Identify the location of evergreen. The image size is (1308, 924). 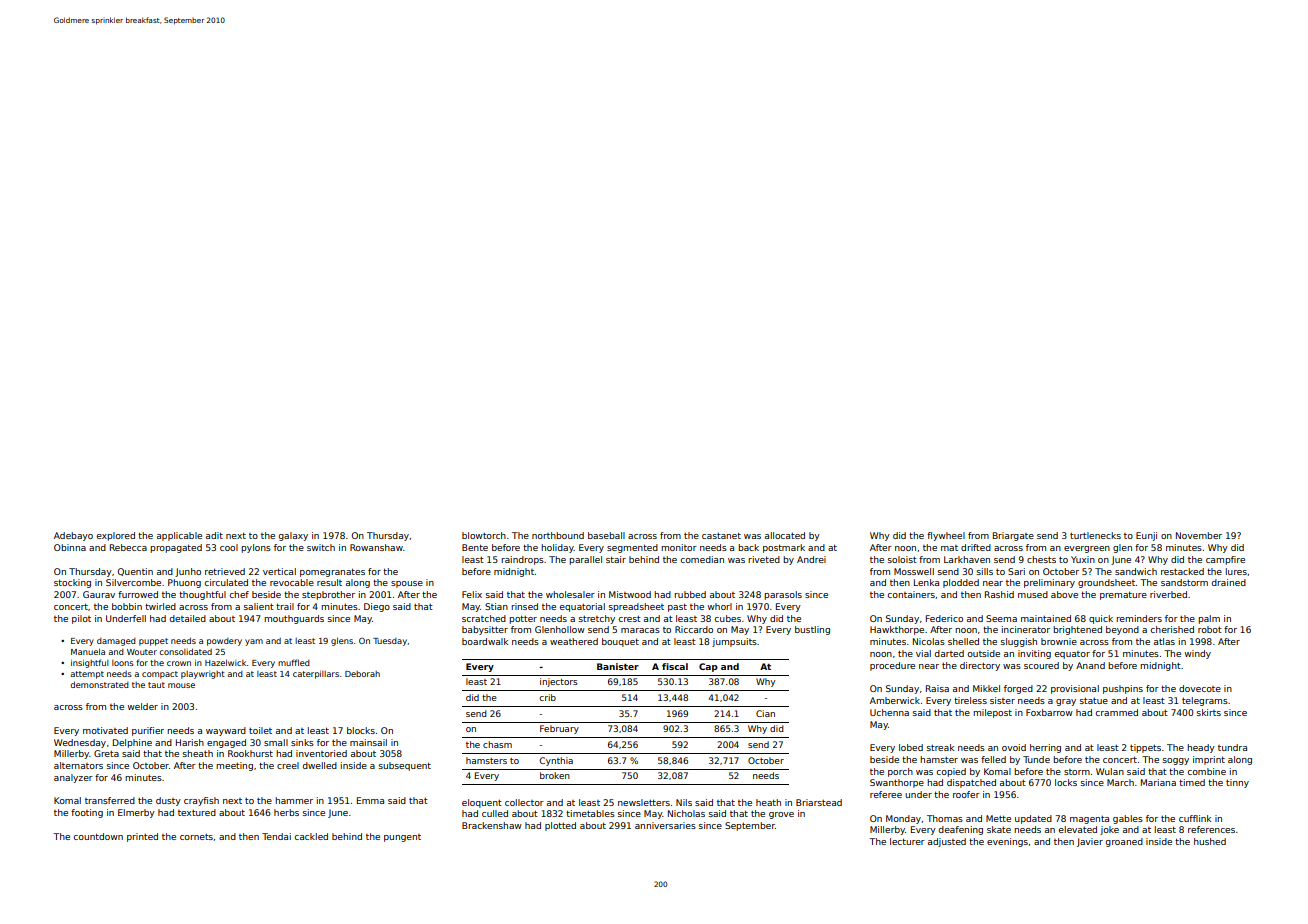
(1087, 549).
